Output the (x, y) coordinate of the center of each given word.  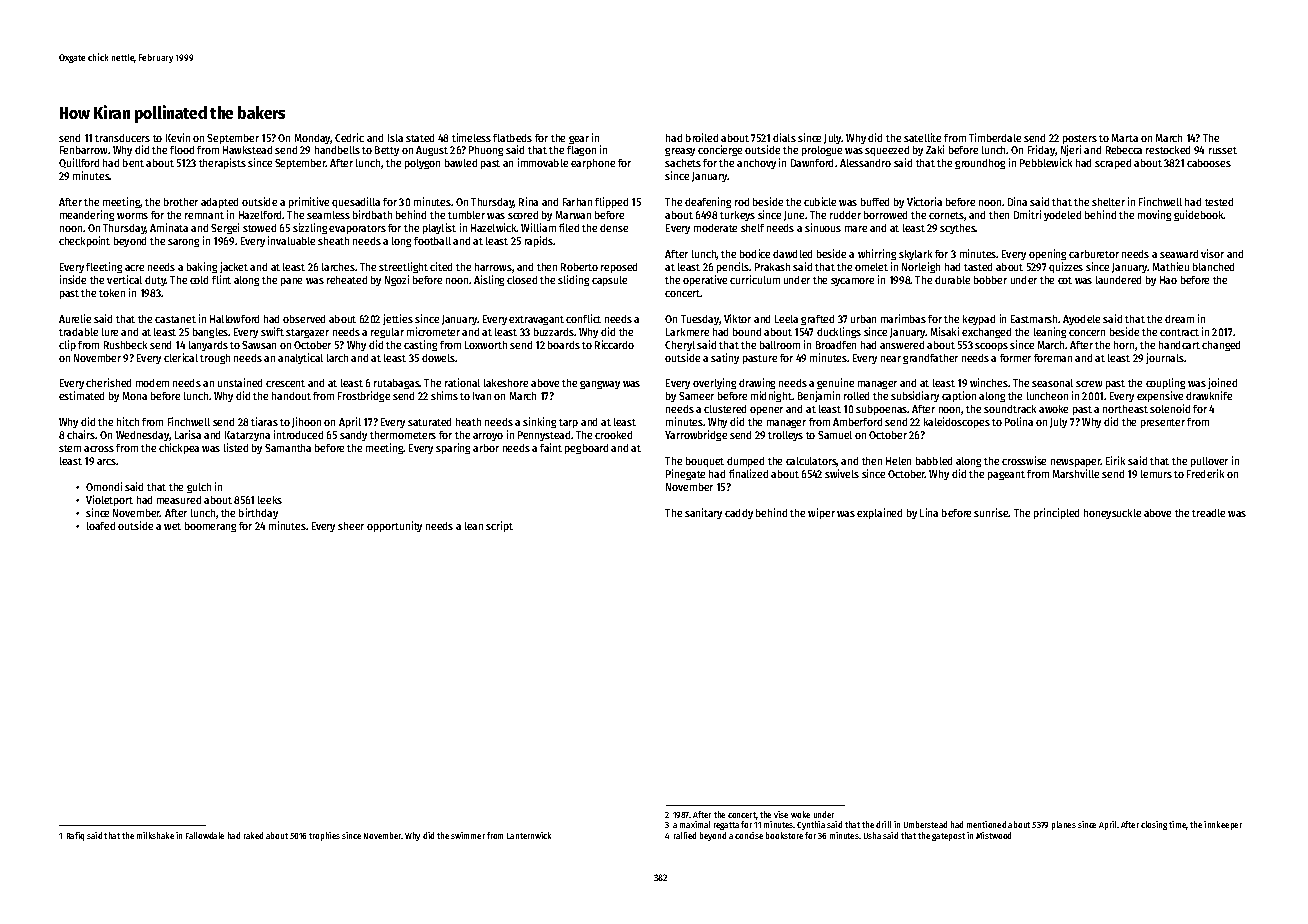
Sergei (225, 228)
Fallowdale (205, 835)
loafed (101, 526)
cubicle (820, 201)
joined (1222, 383)
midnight (771, 396)
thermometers (403, 435)
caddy (739, 514)
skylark (915, 255)
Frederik (1205, 473)
